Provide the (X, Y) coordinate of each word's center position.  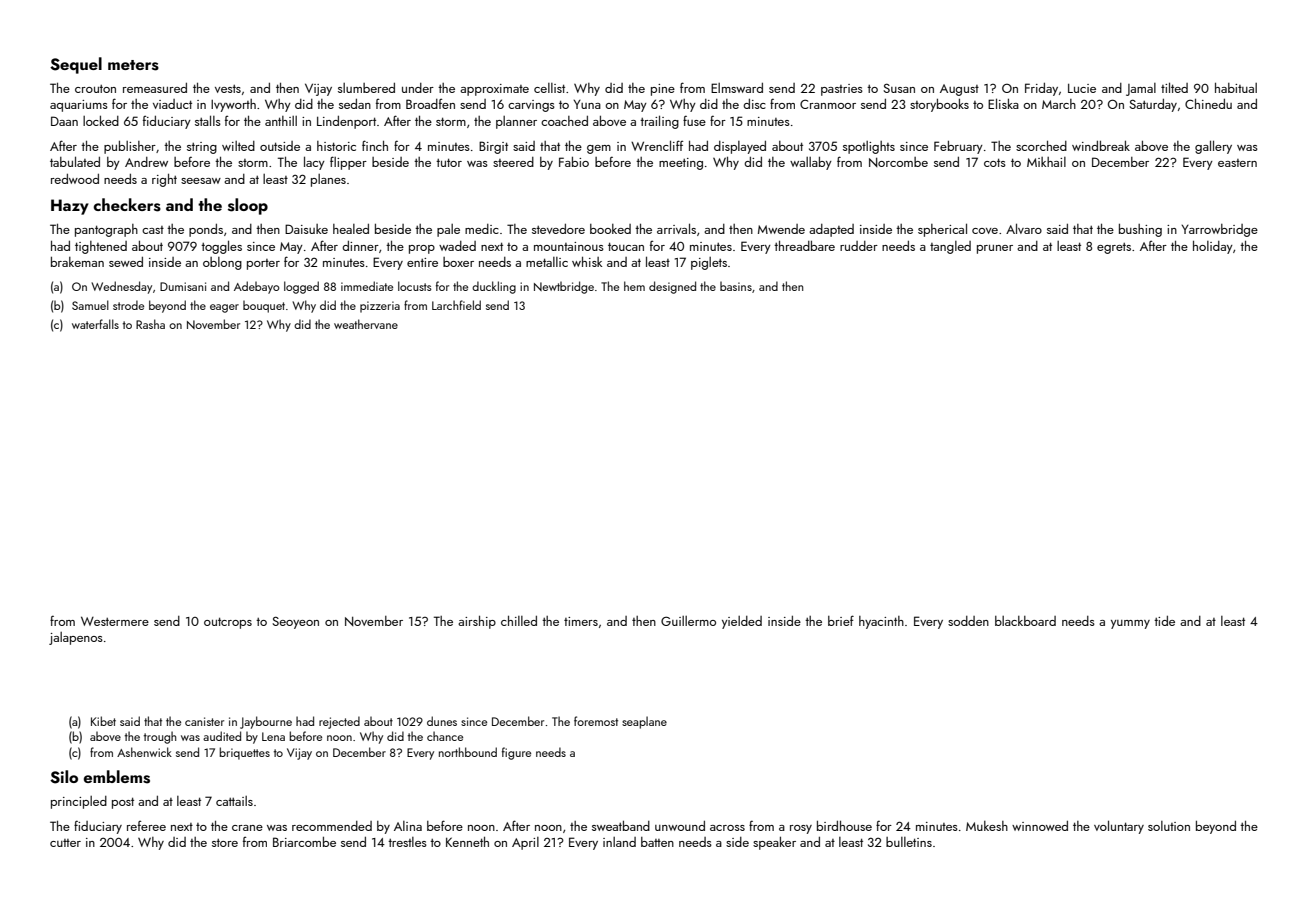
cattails (234, 801)
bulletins (909, 842)
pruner (995, 249)
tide (1164, 621)
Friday (1041, 89)
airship (477, 622)
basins (736, 286)
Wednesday (121, 287)
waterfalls (95, 324)
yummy (1130, 624)
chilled (519, 621)
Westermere (115, 621)
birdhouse (844, 826)
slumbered (366, 88)
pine (663, 90)
